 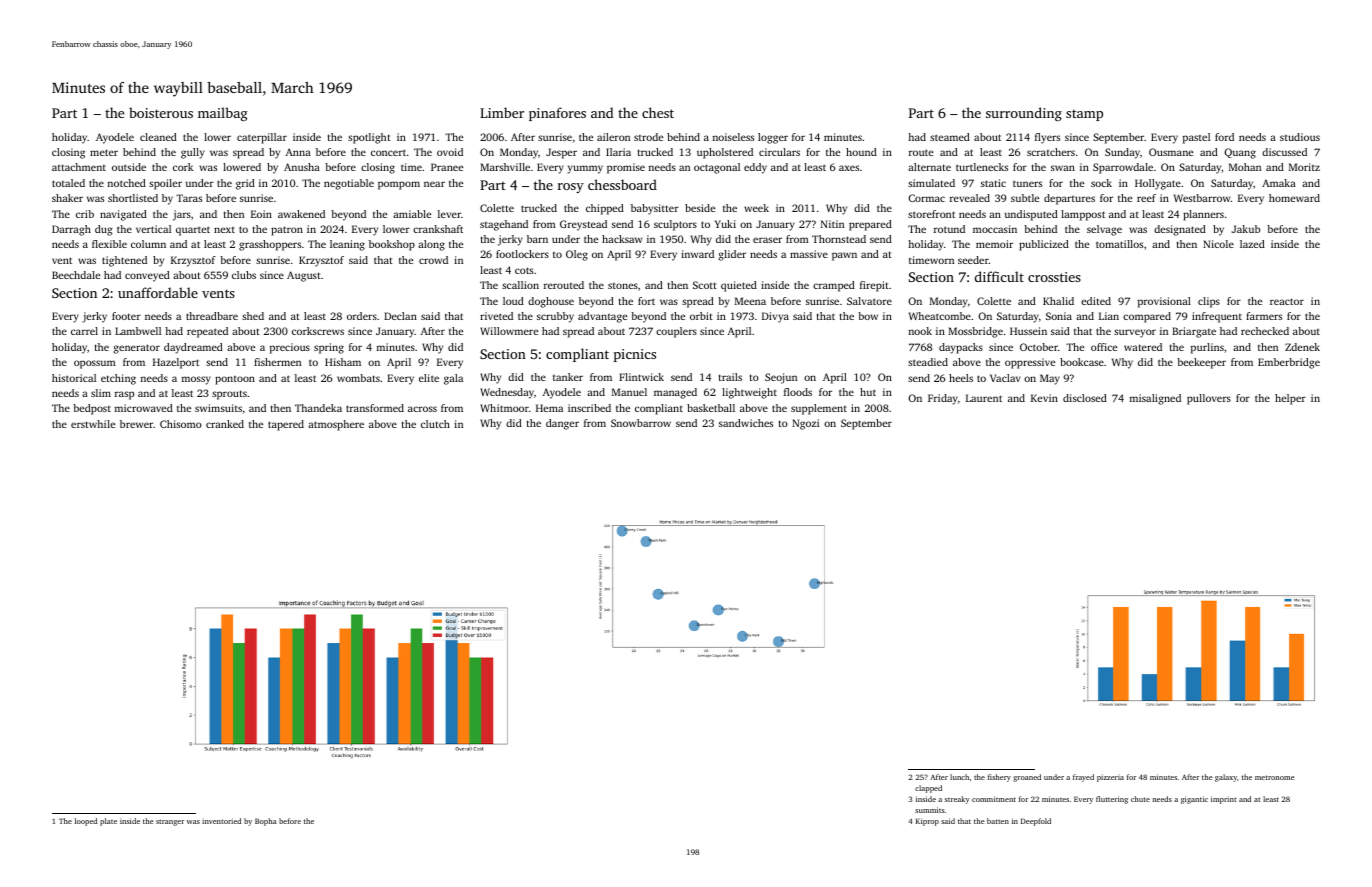 What do you see at coordinates (641, 423) in the document?
I see `Snowbarrow` at bounding box center [641, 423].
